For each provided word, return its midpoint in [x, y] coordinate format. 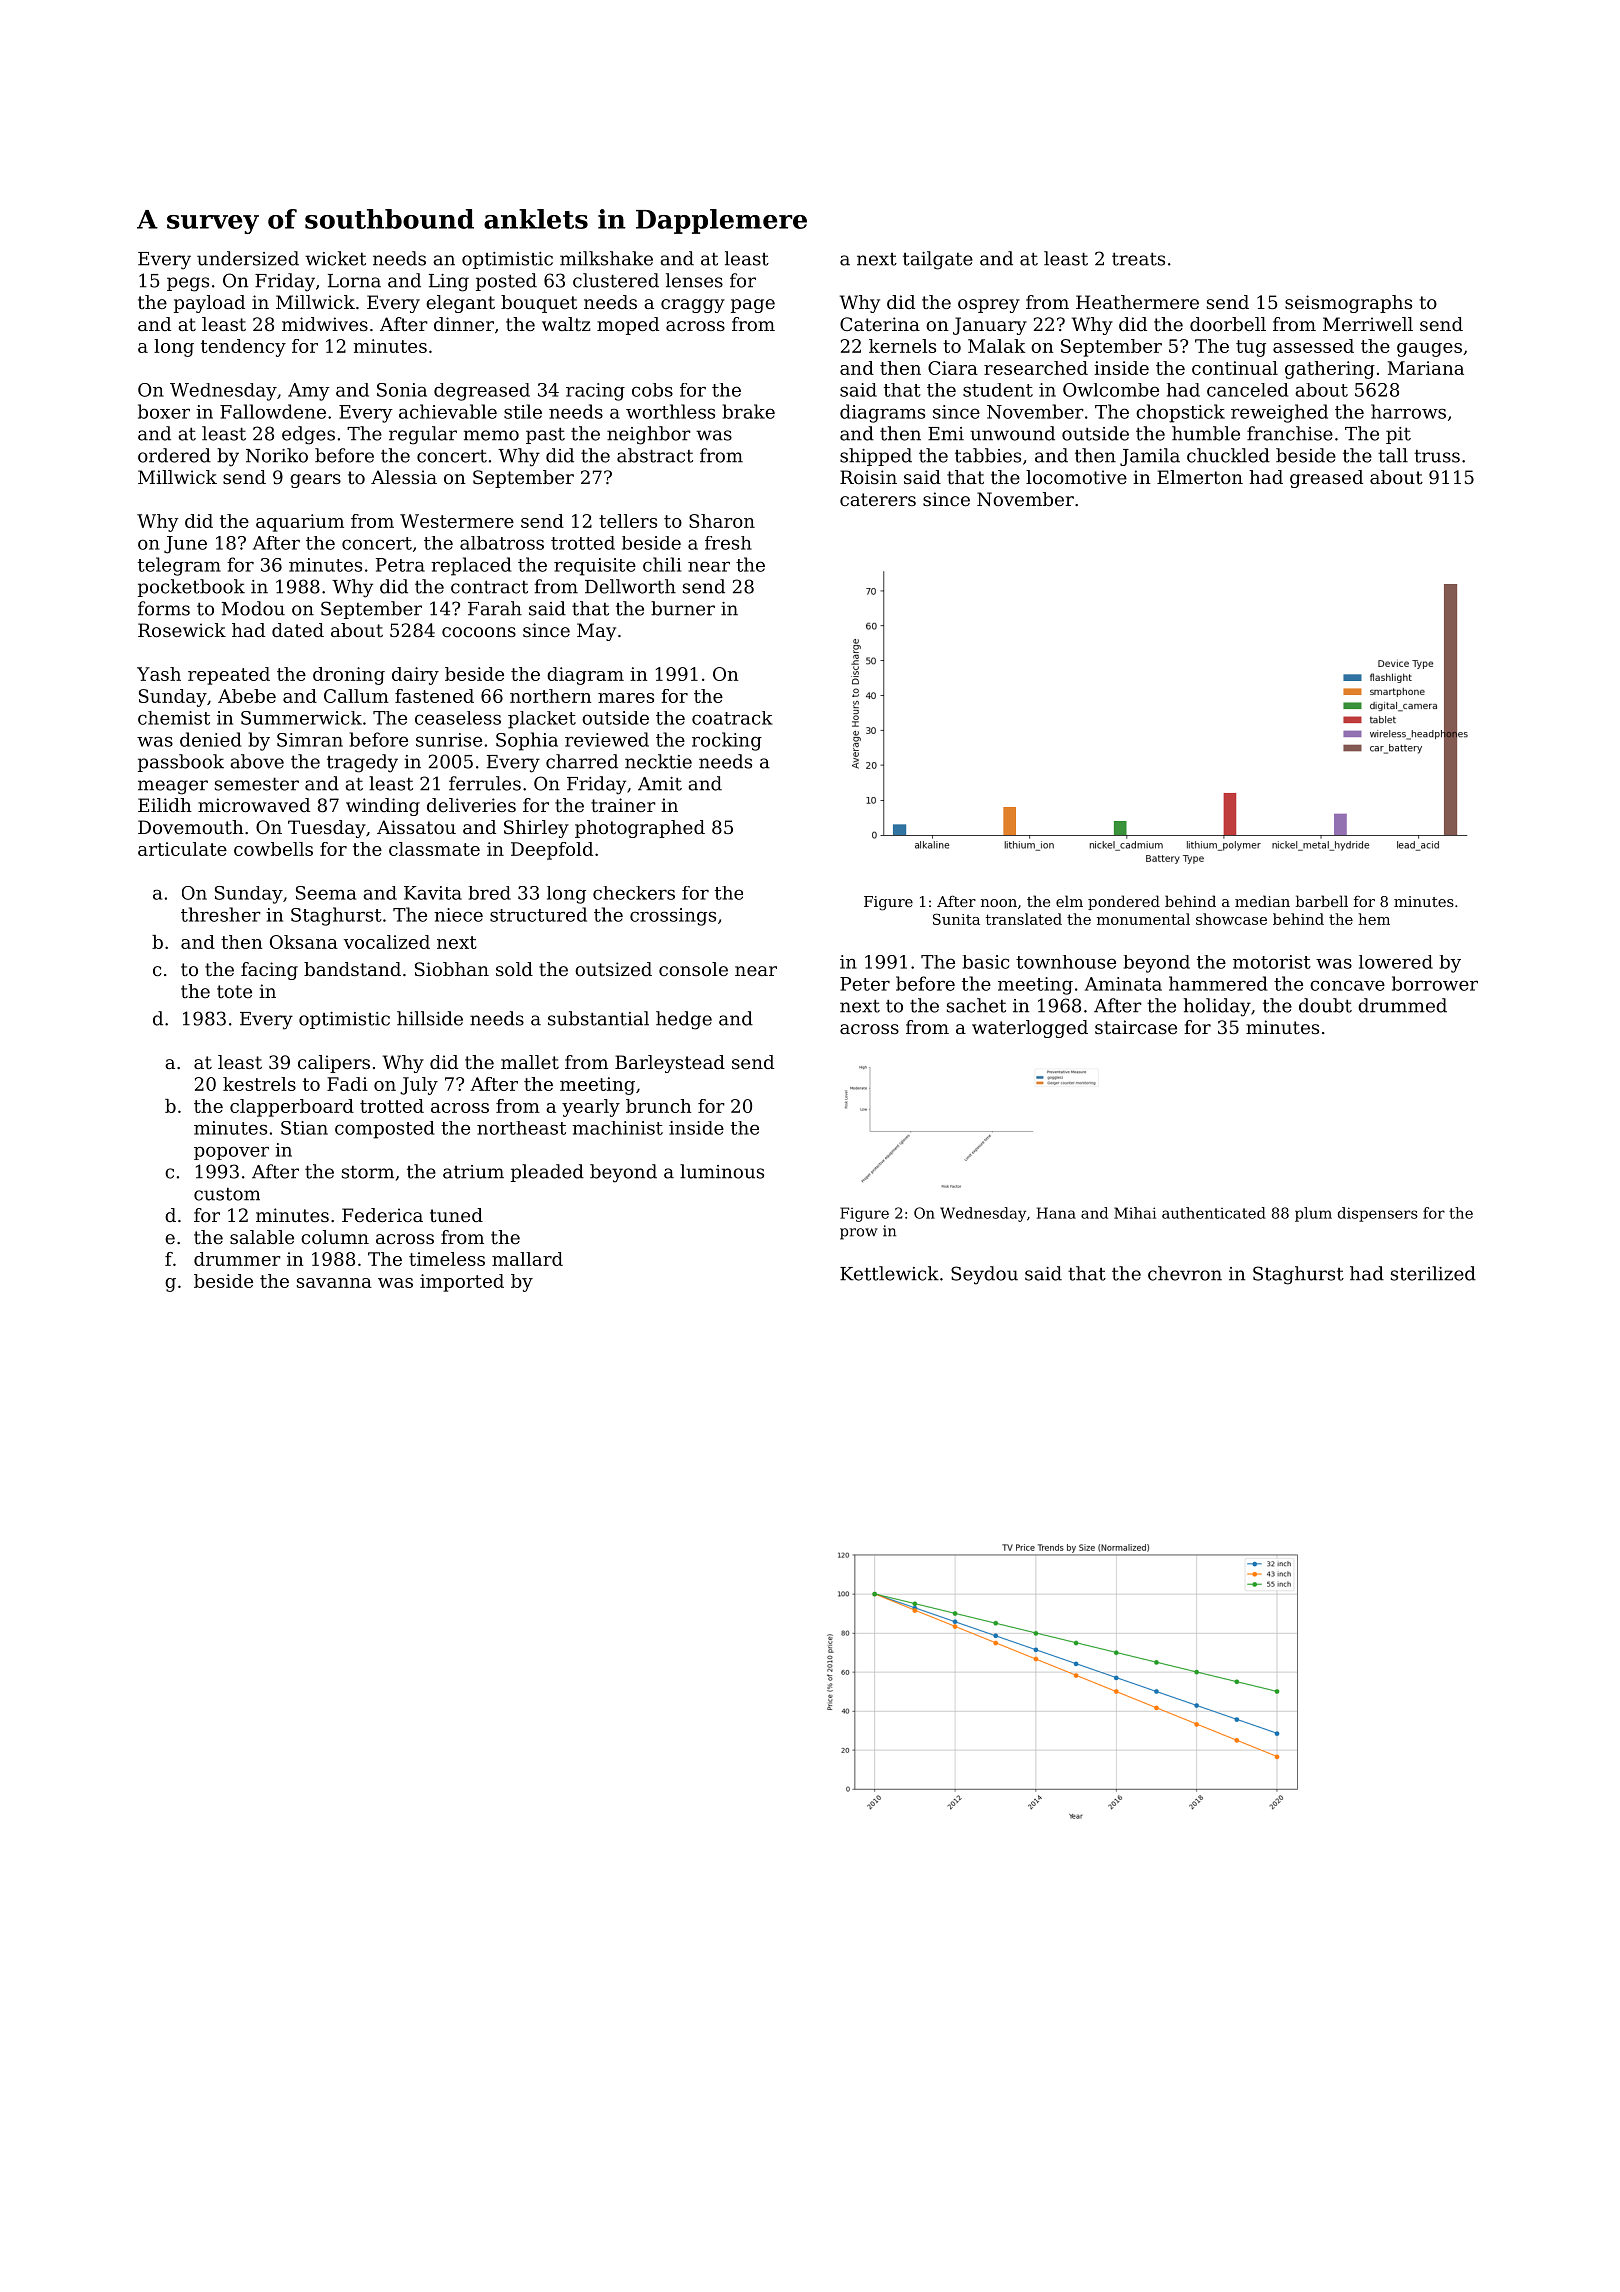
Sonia [402, 390]
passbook [181, 763]
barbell [1321, 901]
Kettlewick [889, 1273]
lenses [694, 280]
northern [550, 696]
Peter [865, 984]
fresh [728, 543]
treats [1138, 259]
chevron [1185, 1273]
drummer [237, 1259]
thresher [221, 914]
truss [1437, 456]
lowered [1396, 962]
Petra [400, 565]
